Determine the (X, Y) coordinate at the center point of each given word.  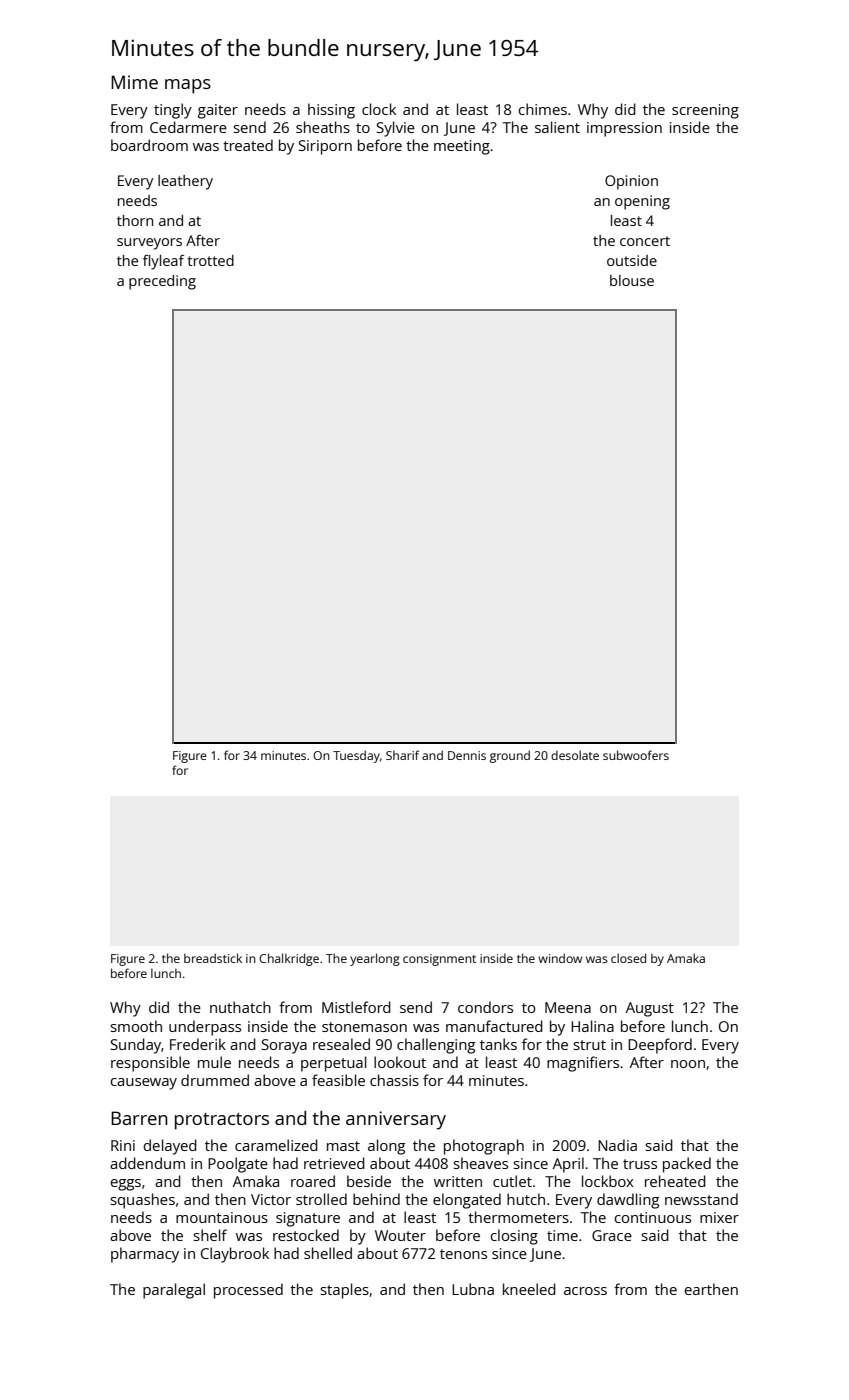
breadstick (213, 958)
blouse (632, 280)
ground (510, 756)
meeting (462, 147)
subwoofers (636, 755)
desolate (575, 755)
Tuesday (356, 756)
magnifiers (583, 1064)
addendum (147, 1163)
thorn (135, 220)
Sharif (402, 755)
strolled (321, 1199)
